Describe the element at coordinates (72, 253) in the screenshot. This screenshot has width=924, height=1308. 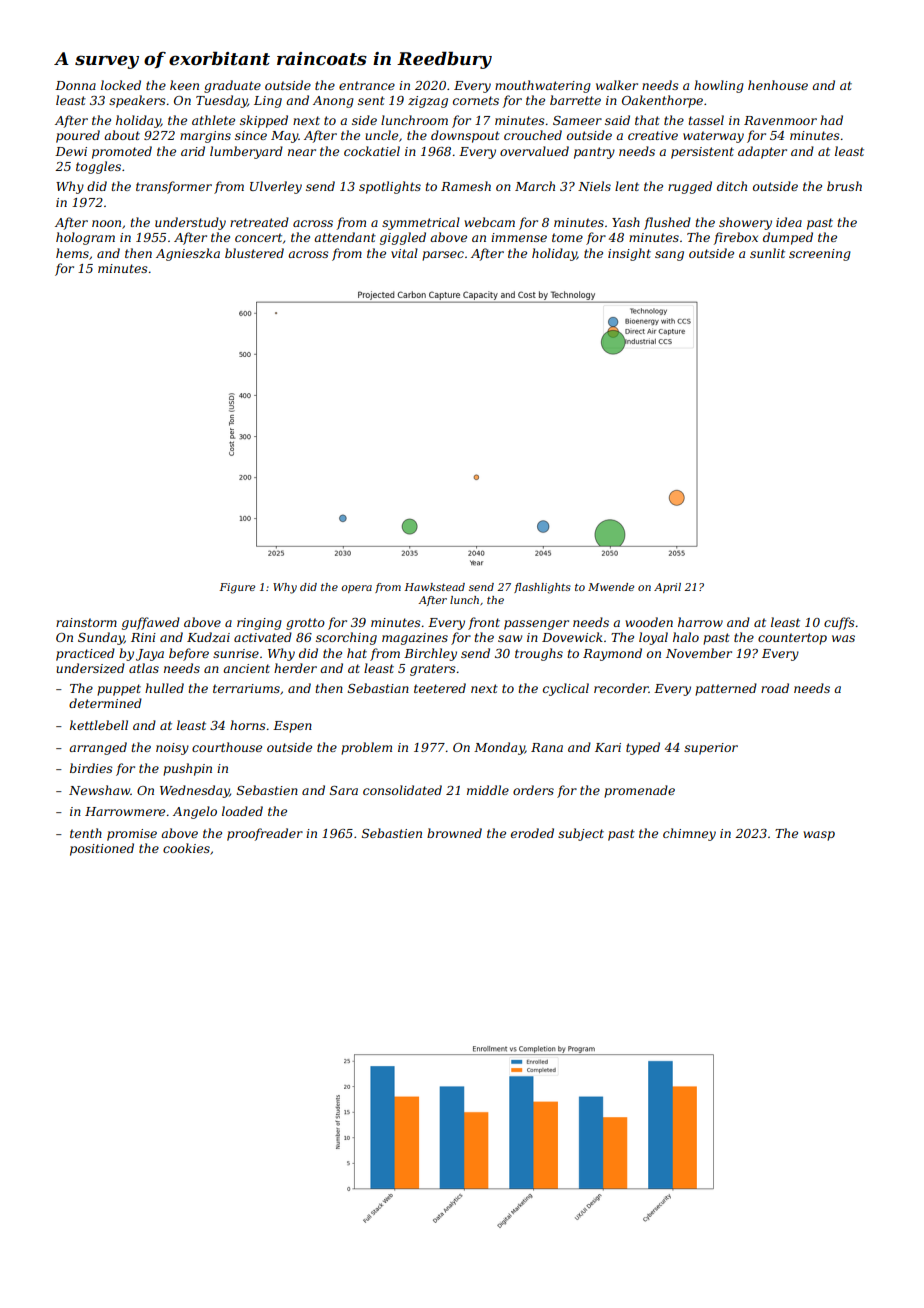
I see `hems` at that location.
